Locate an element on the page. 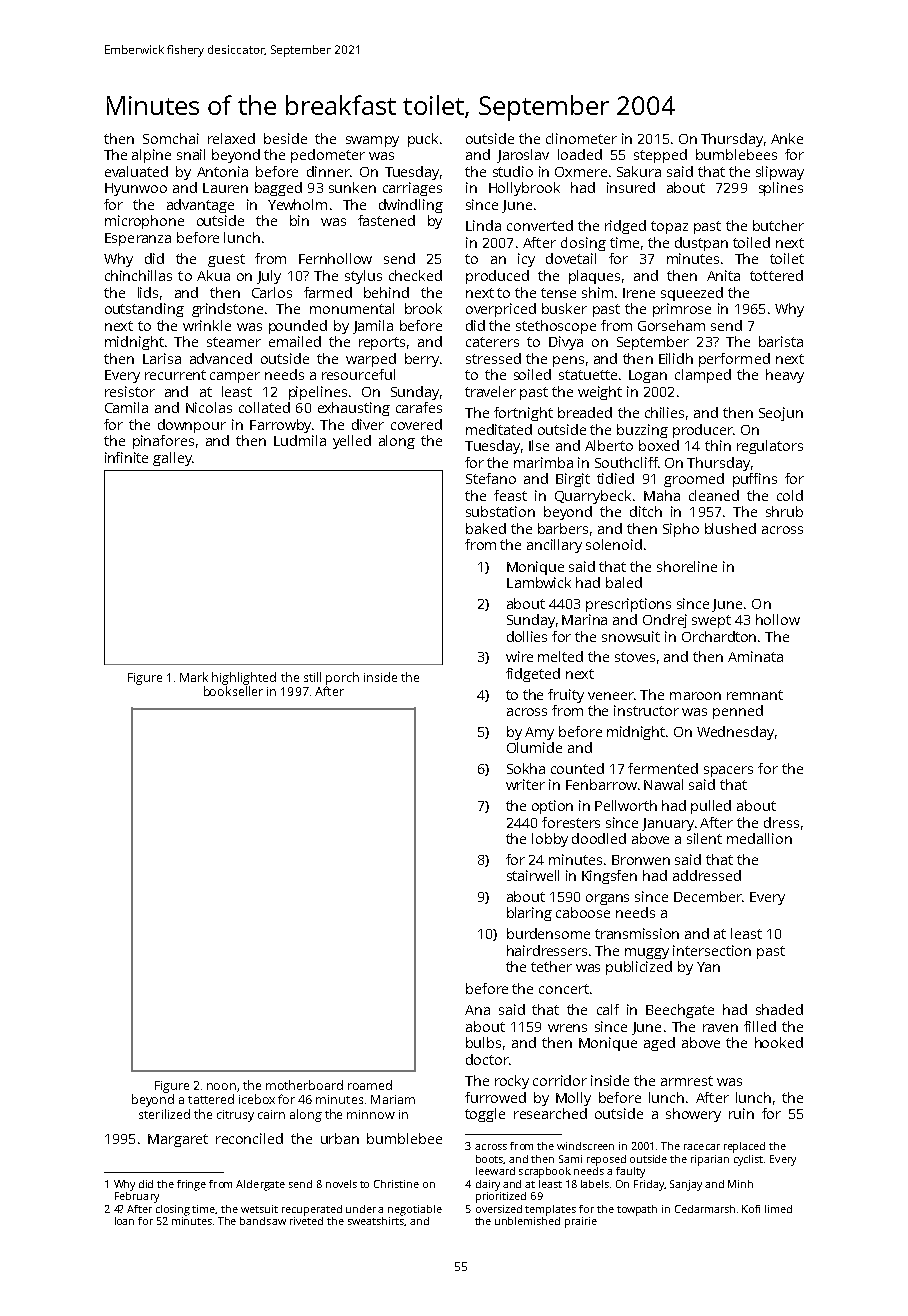 This document has height=1316, width=908. ancillary is located at coordinates (554, 546).
